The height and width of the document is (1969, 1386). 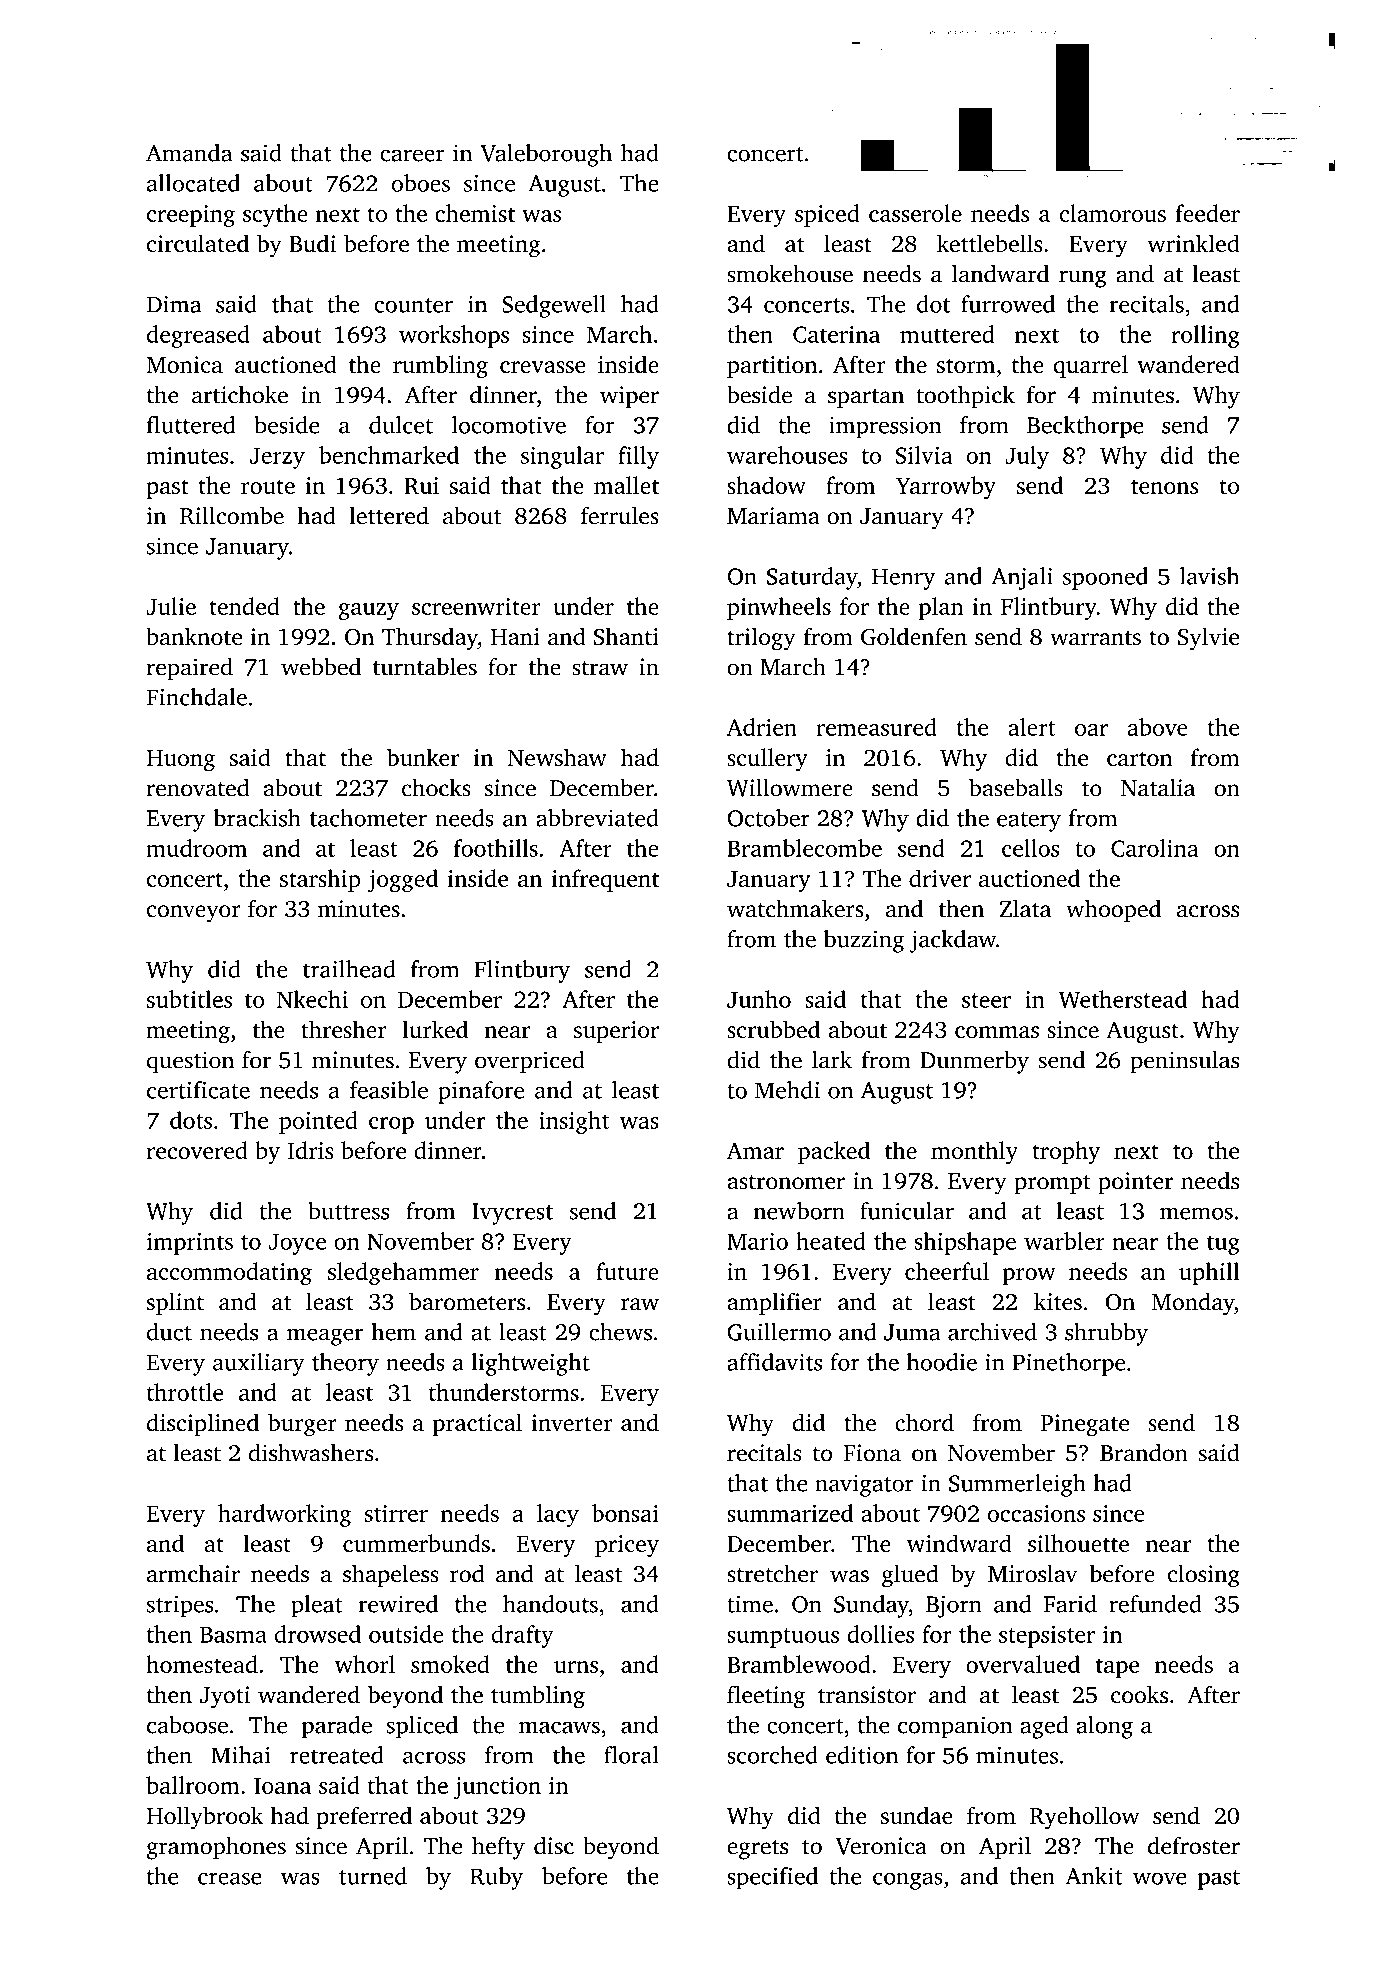 What do you see at coordinates (373, 1876) in the document?
I see `turned` at bounding box center [373, 1876].
